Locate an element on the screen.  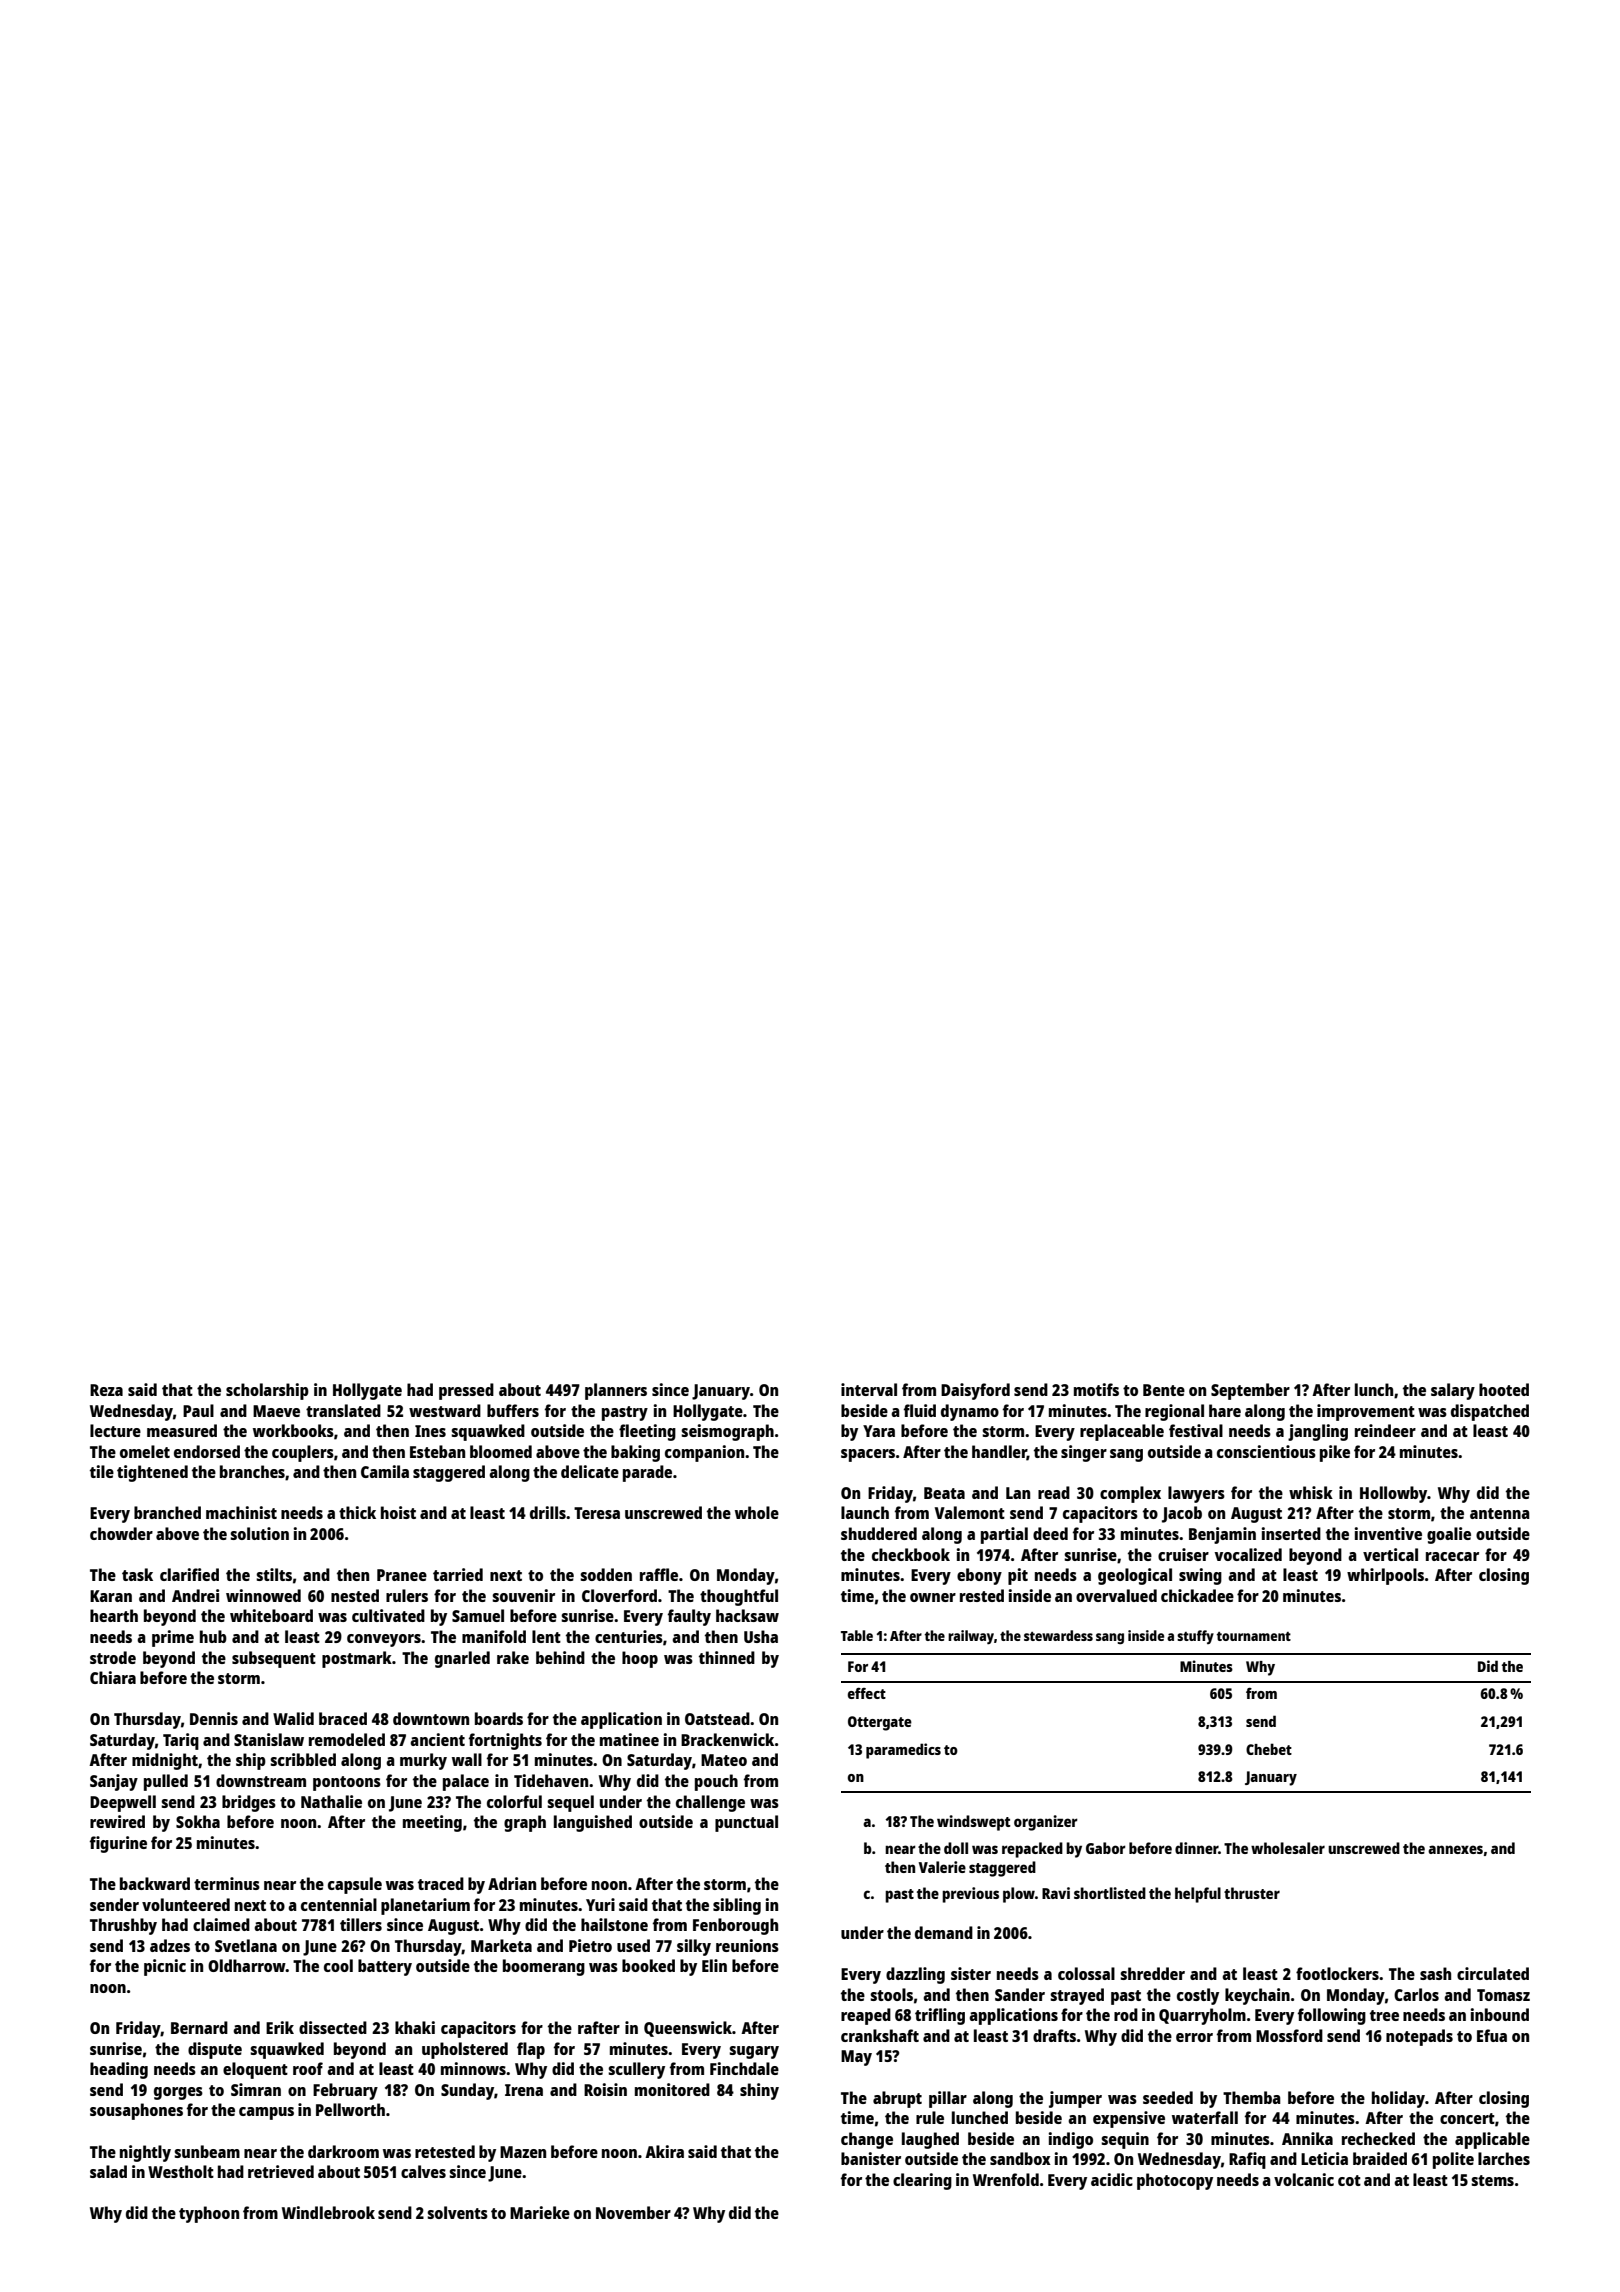
meeting is located at coordinates (432, 1823).
